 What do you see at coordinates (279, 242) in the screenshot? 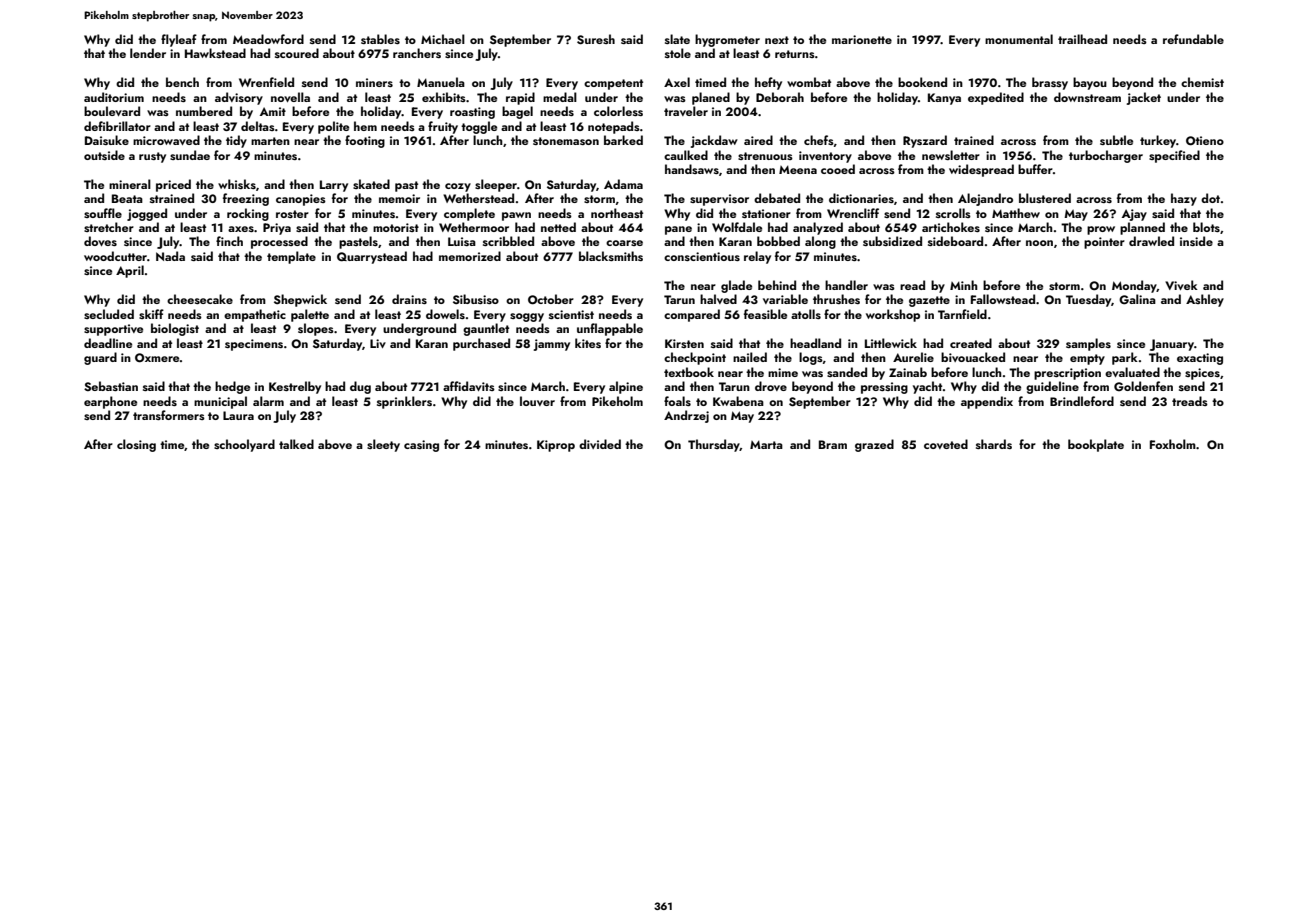
I see `processed` at bounding box center [279, 242].
